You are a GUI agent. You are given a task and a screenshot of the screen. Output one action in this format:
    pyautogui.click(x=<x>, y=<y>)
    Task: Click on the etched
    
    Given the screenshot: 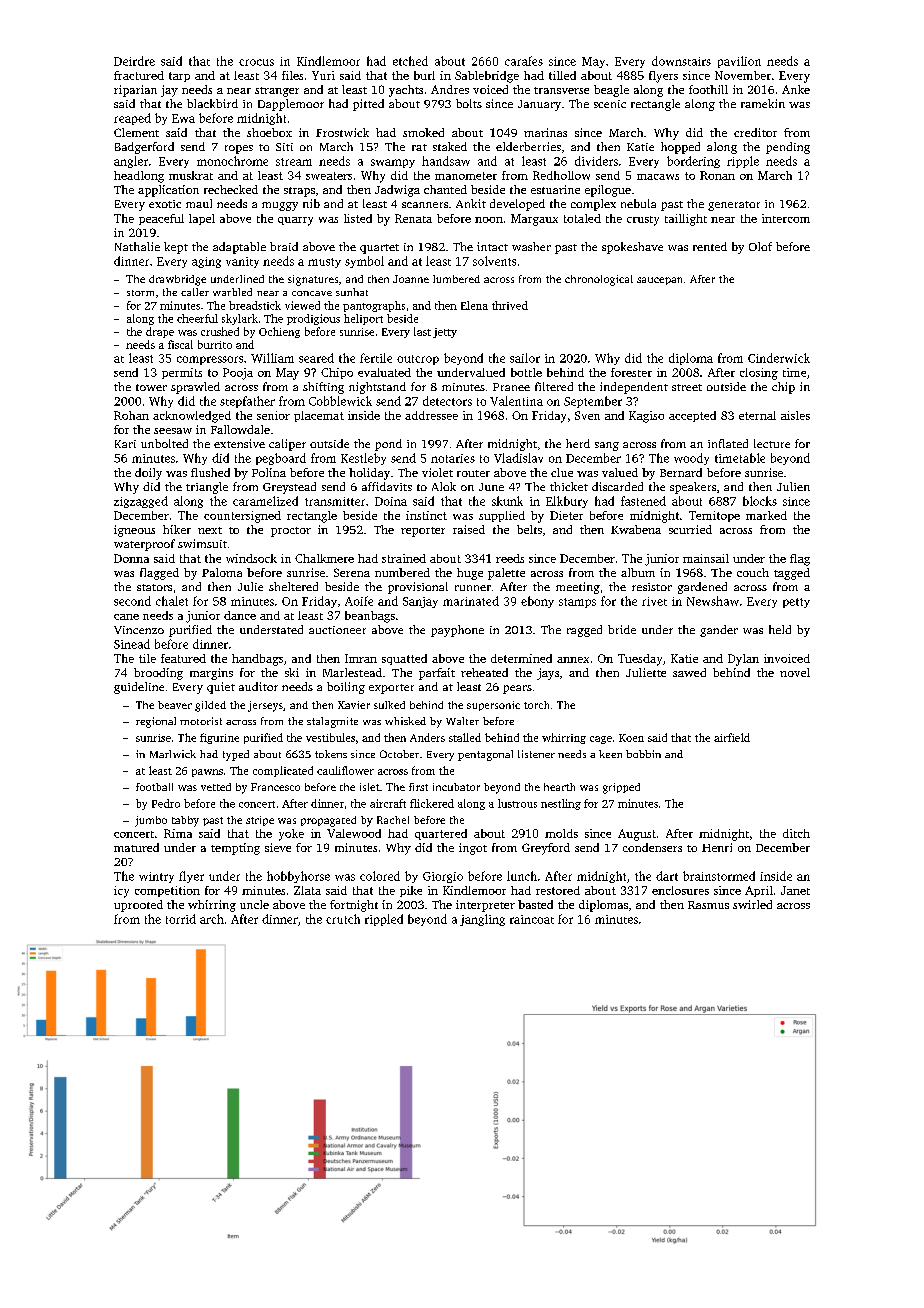 What is the action you would take?
    pyautogui.click(x=410, y=61)
